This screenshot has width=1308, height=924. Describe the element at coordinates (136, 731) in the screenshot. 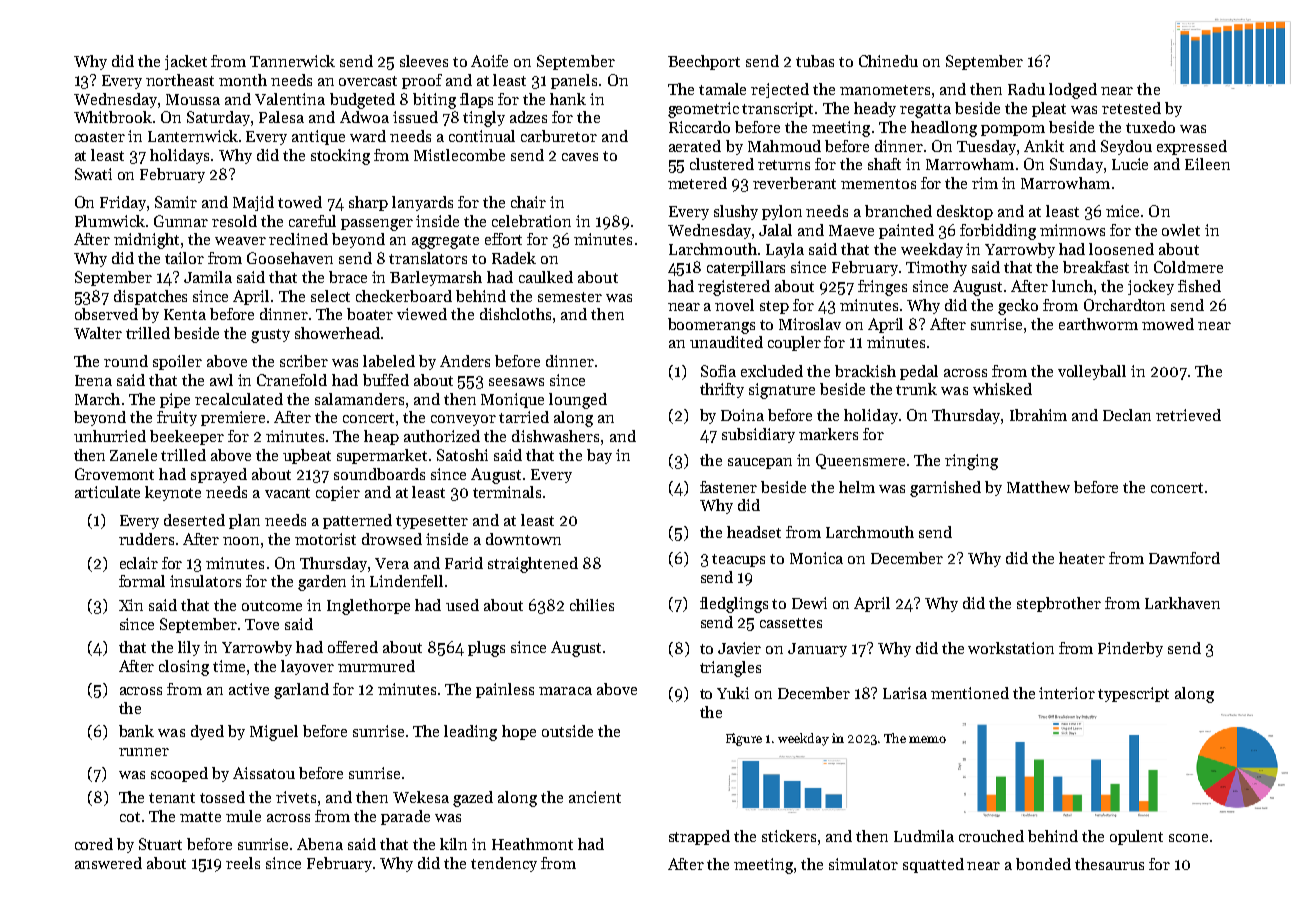

I see `bank` at that location.
